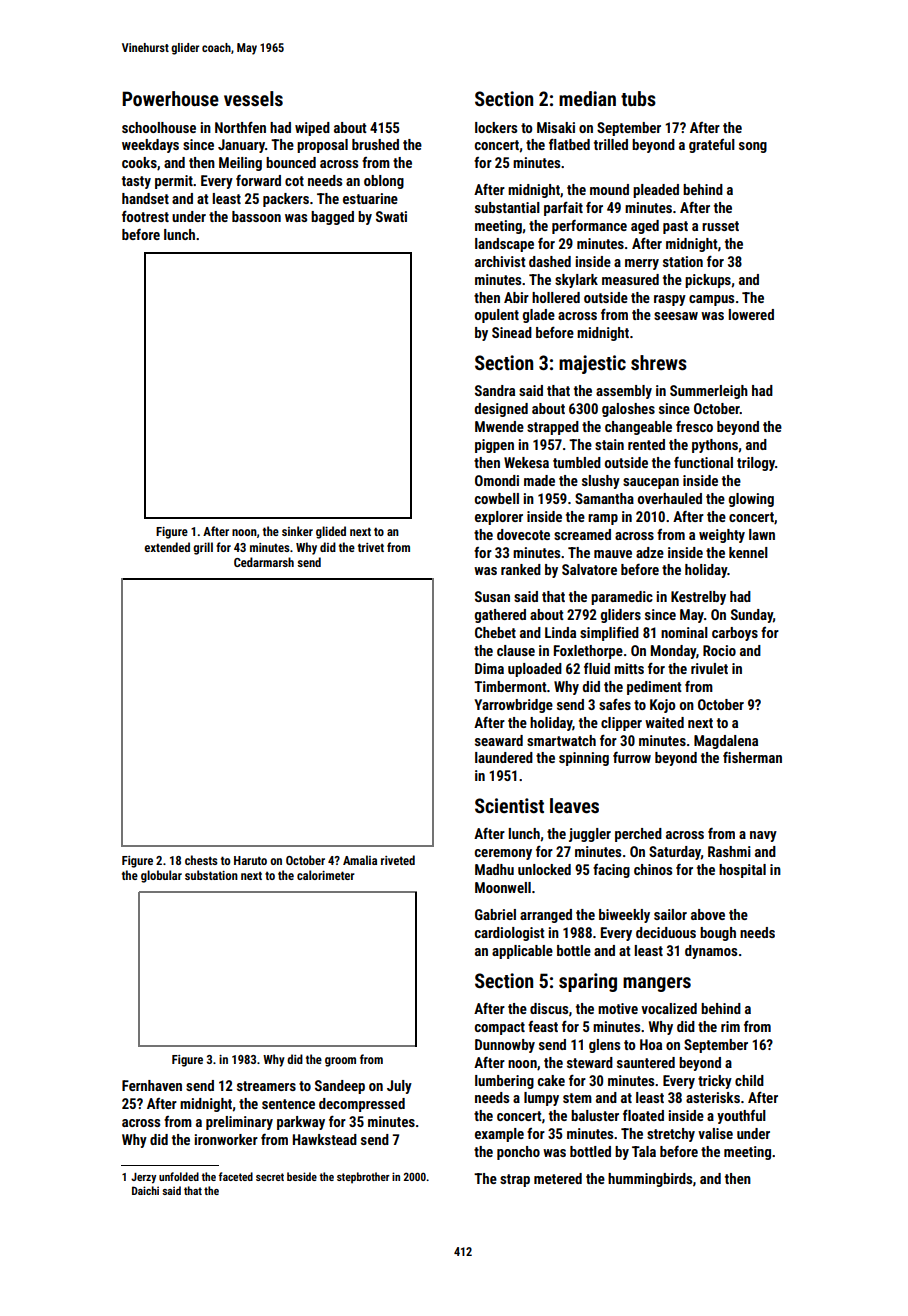 The height and width of the image is (1316, 908). Describe the element at coordinates (167, 547) in the image. I see `extended` at that location.
